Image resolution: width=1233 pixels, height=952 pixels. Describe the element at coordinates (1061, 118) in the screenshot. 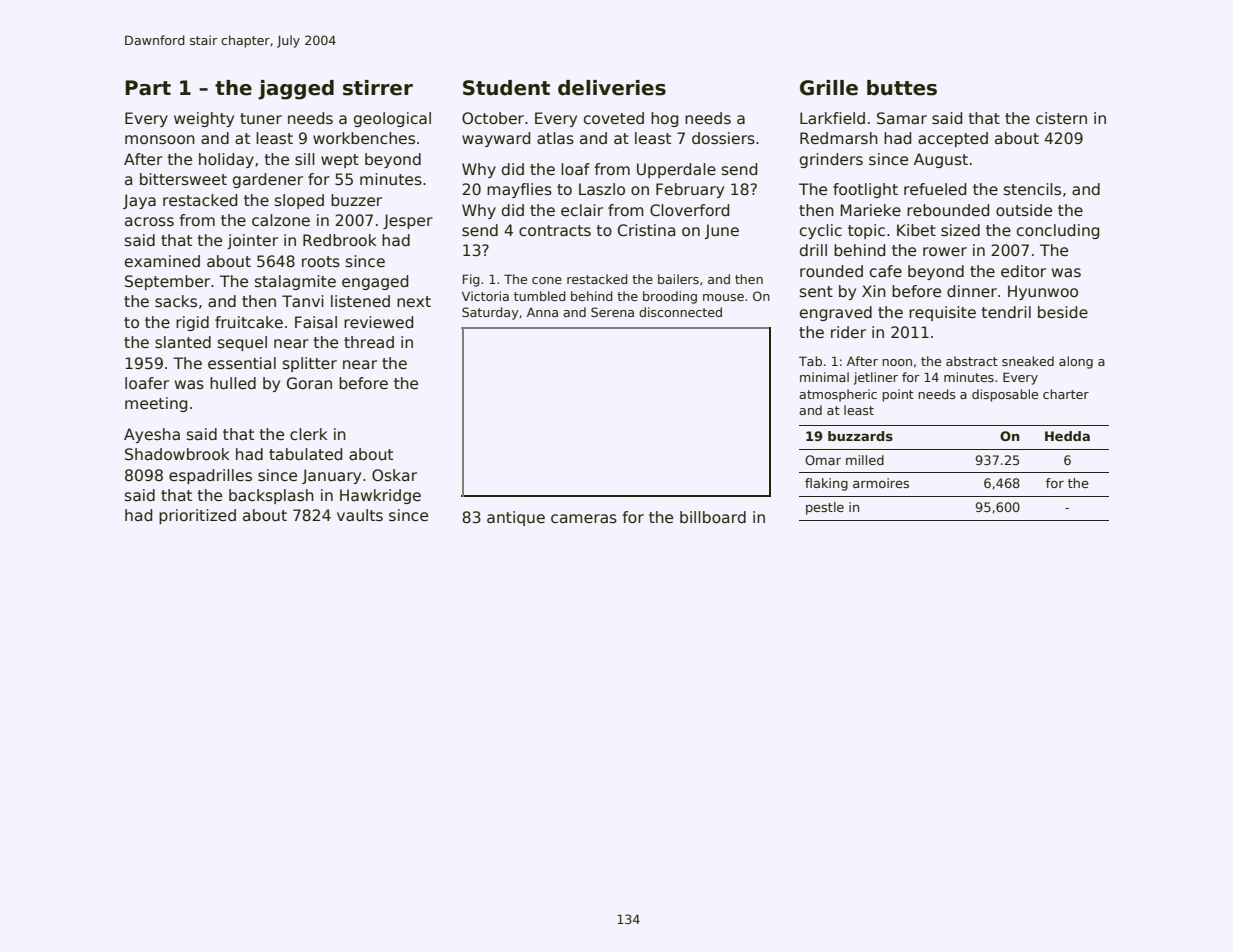

I see `cistern` at that location.
